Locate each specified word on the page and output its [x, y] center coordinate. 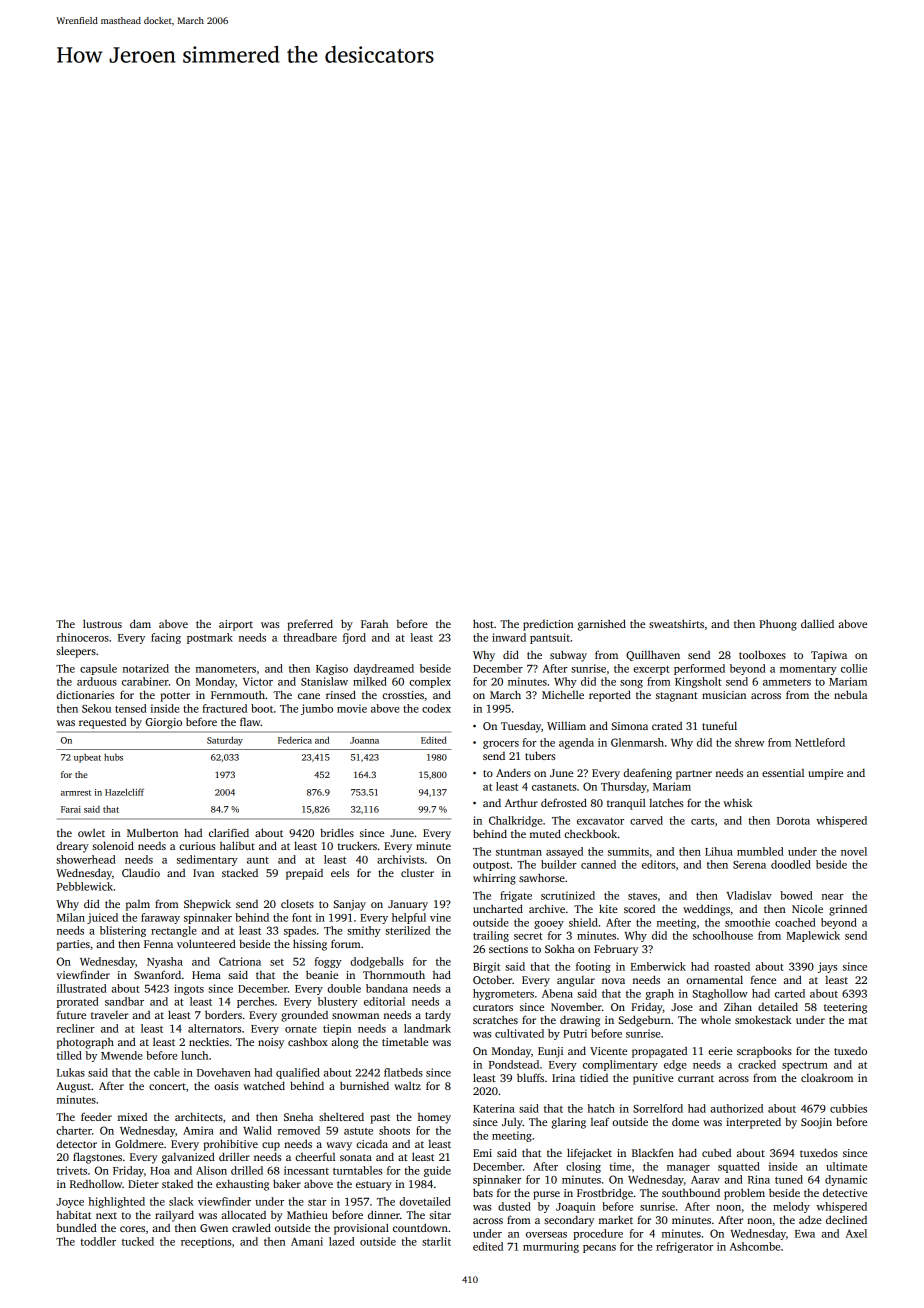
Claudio [141, 872]
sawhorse [542, 877]
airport [236, 625]
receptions [206, 1242]
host [483, 623]
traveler [109, 1015]
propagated [659, 1052]
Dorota [793, 821]
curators [493, 1007]
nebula [850, 694]
